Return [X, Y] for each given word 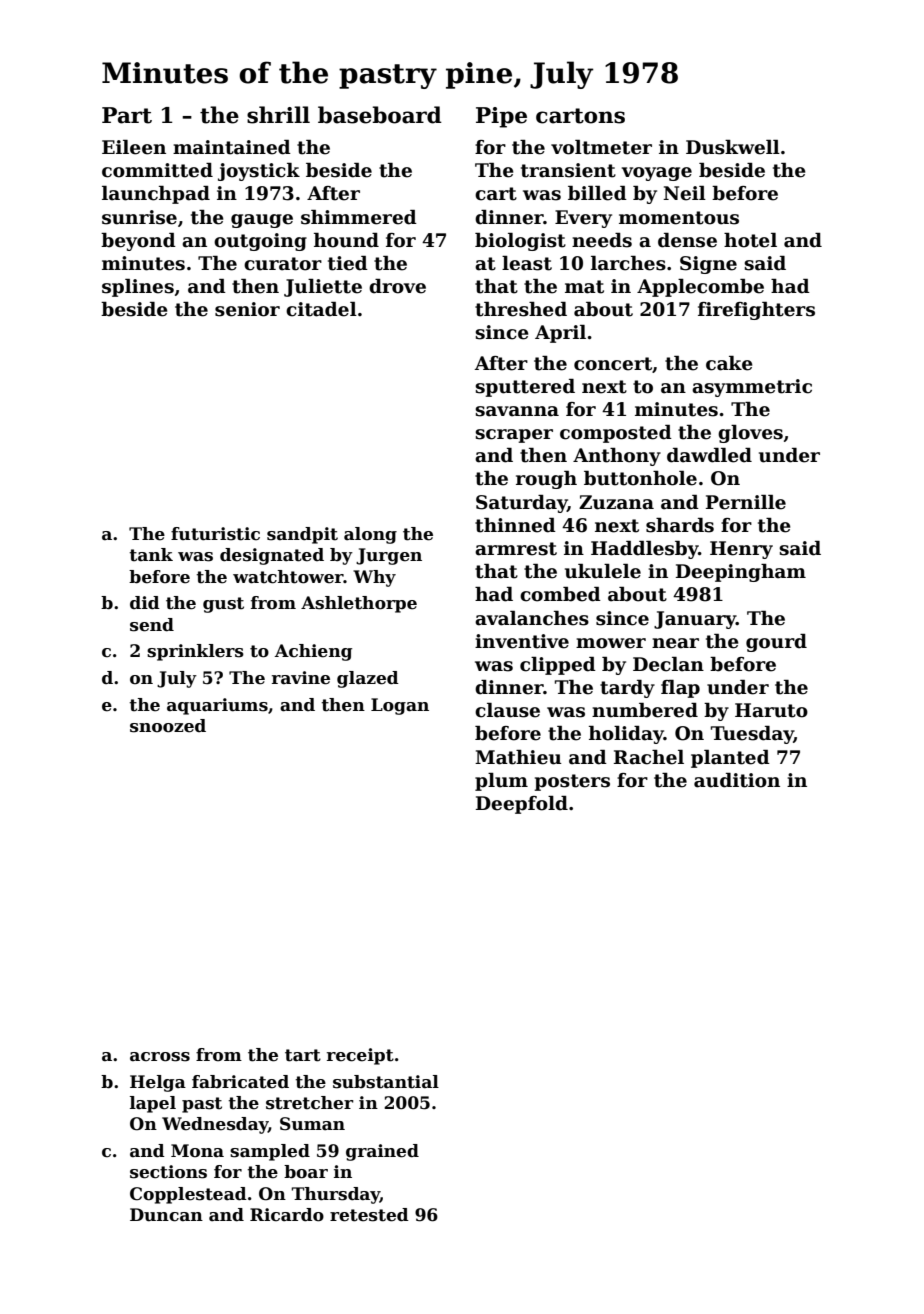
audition [737, 780]
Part [127, 115]
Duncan [166, 1215]
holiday [626, 735]
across [160, 1057]
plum [501, 782]
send [152, 625]
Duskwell [733, 147]
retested [369, 1215]
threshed [521, 309]
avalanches [532, 618]
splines [138, 288]
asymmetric [752, 388]
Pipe [501, 117]
